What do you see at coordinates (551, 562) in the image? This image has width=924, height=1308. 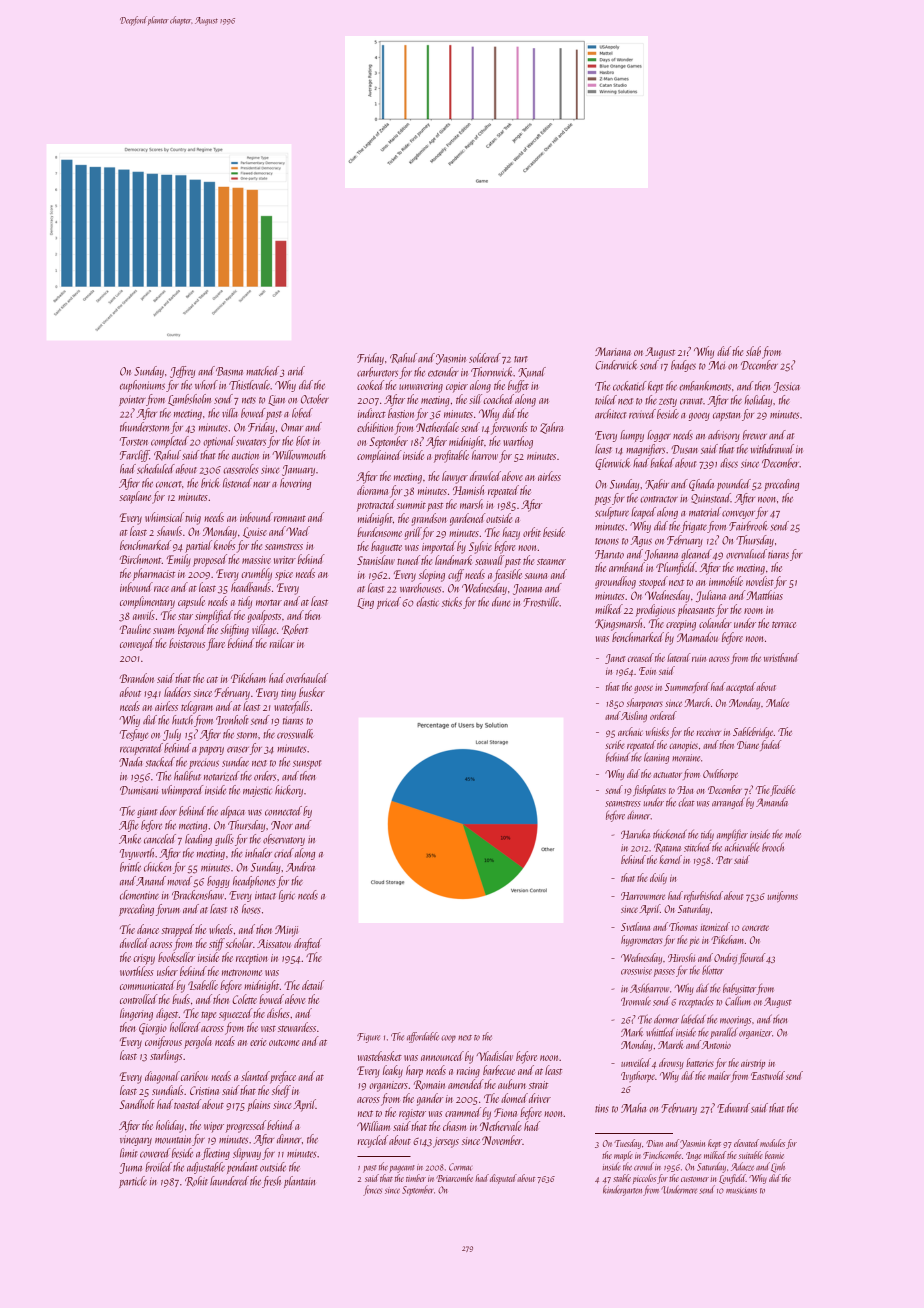 I see `steamer` at bounding box center [551, 562].
